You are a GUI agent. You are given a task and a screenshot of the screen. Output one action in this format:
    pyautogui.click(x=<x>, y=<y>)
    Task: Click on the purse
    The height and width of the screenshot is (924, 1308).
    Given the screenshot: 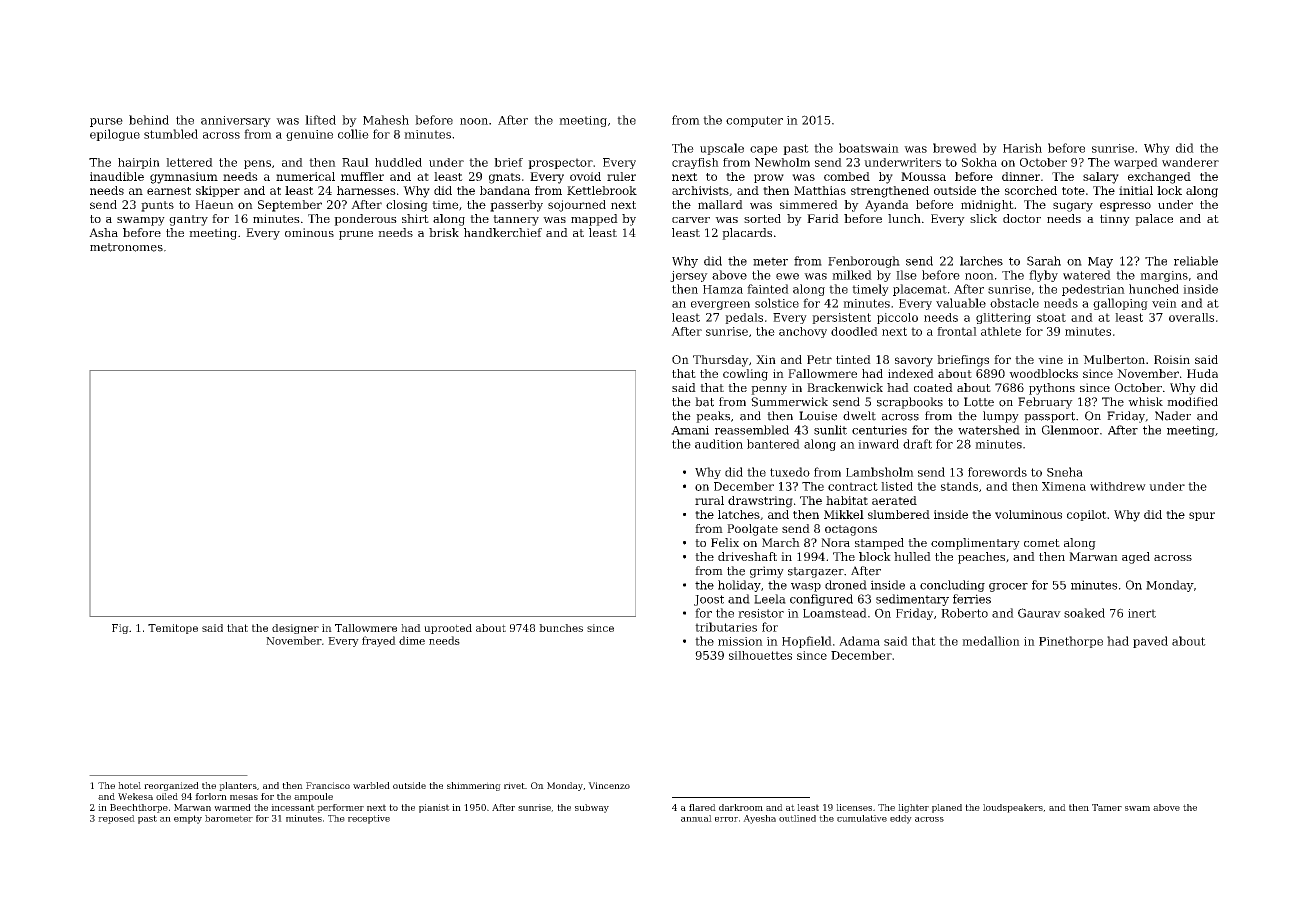 What is the action you would take?
    pyautogui.click(x=106, y=122)
